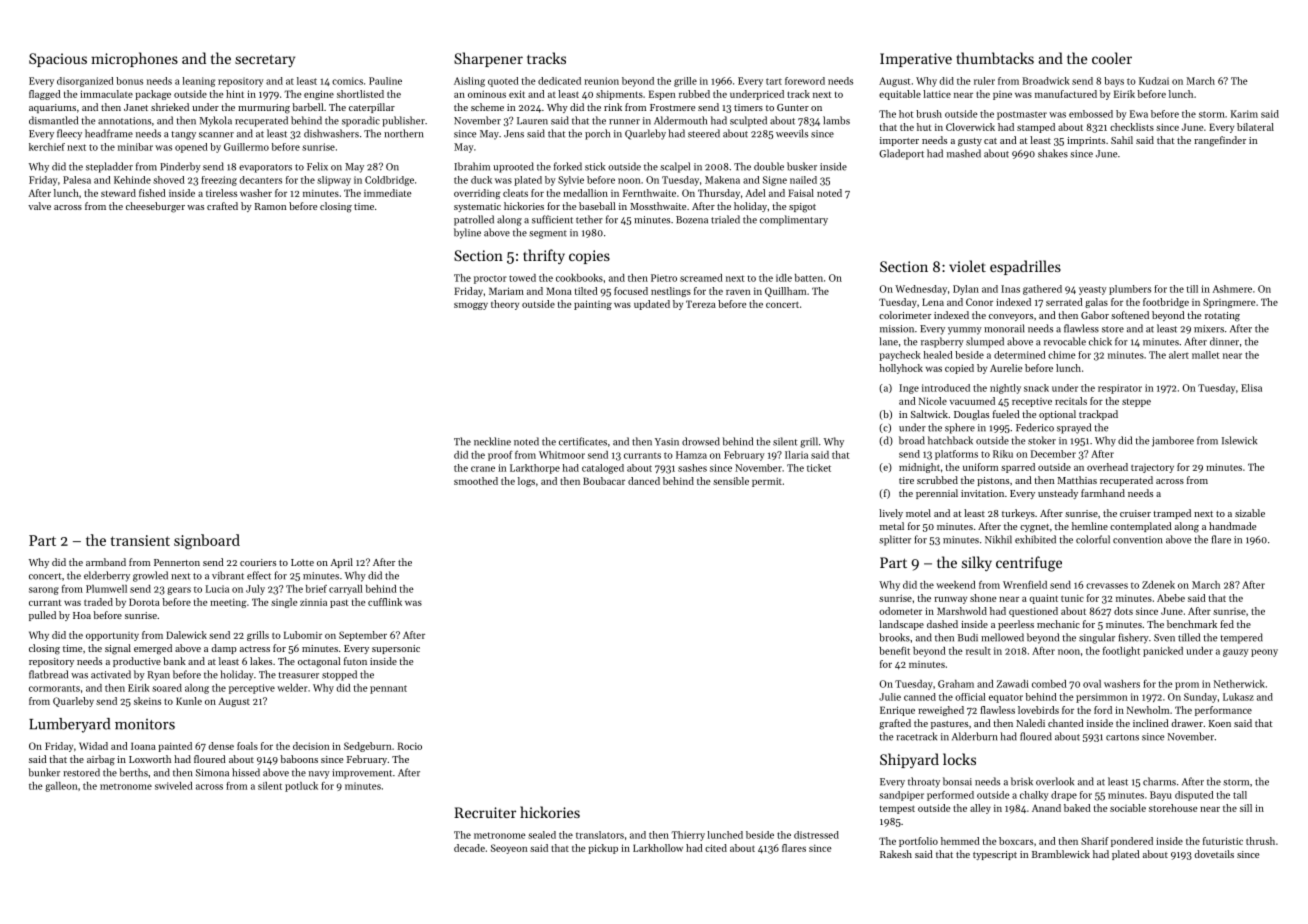 Image resolution: width=1308 pixels, height=924 pixels. I want to click on cooler, so click(1112, 58).
